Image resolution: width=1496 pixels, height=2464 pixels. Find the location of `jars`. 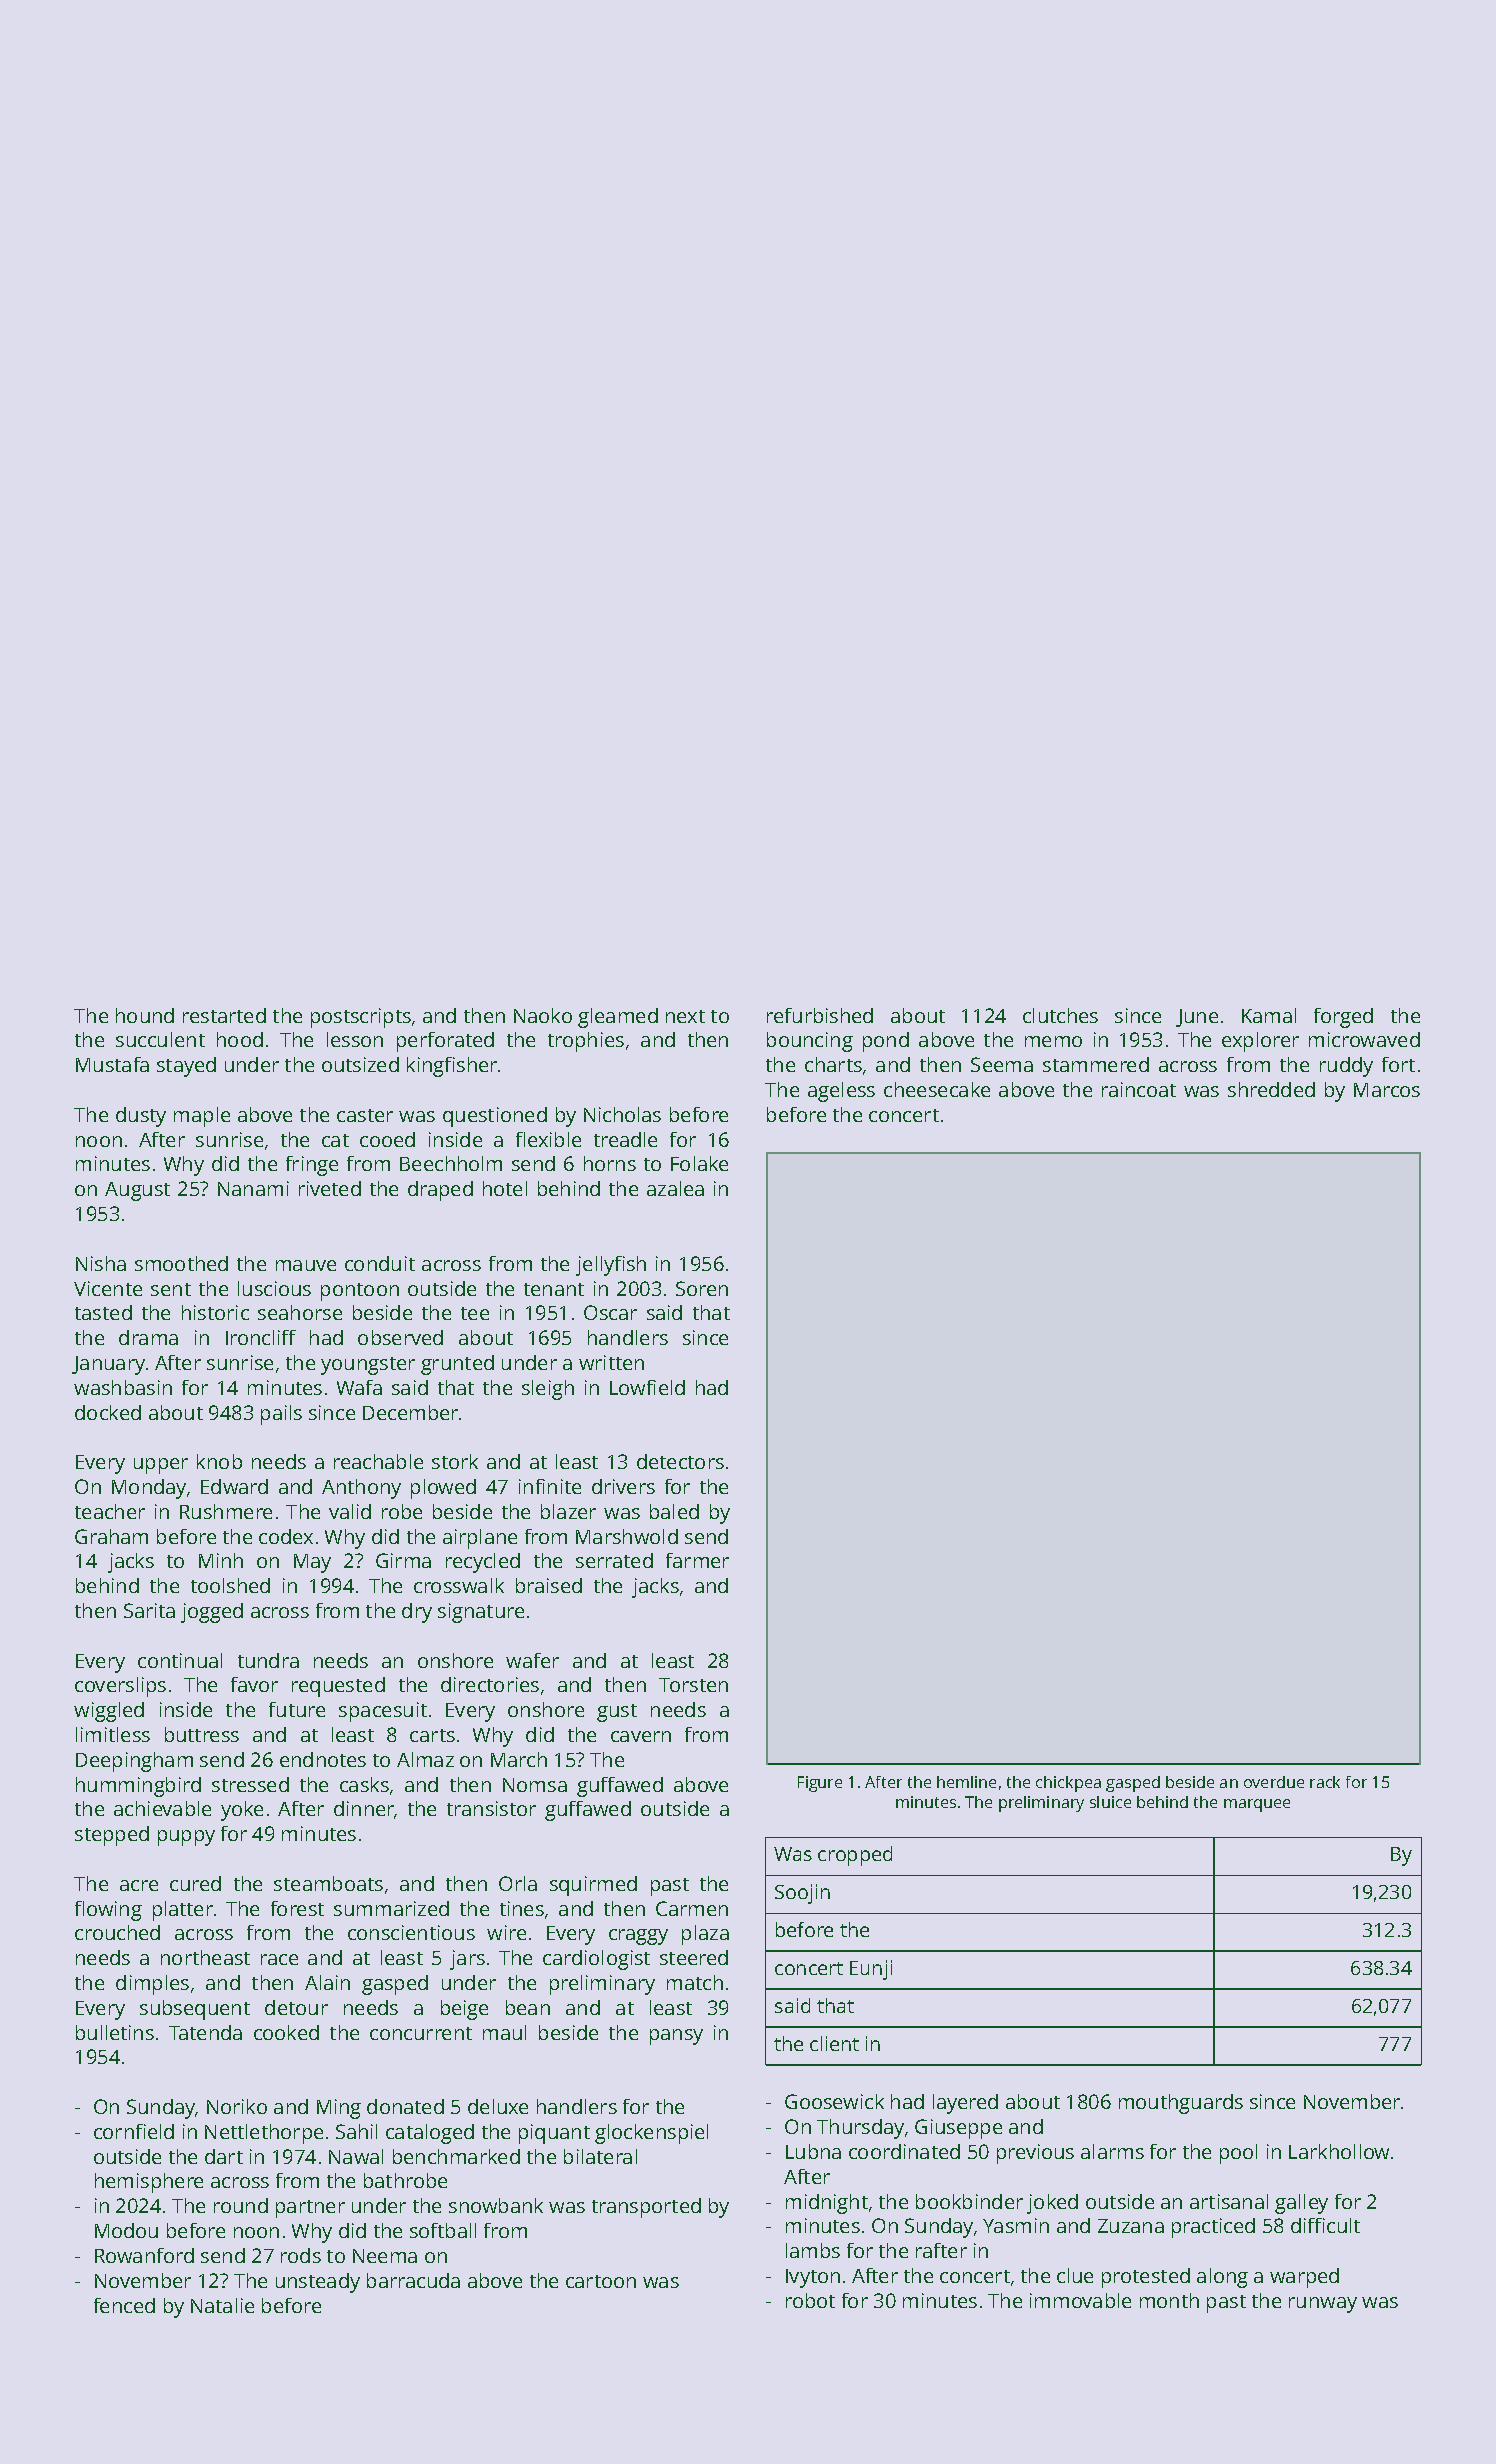

jars is located at coordinates (467, 1960).
